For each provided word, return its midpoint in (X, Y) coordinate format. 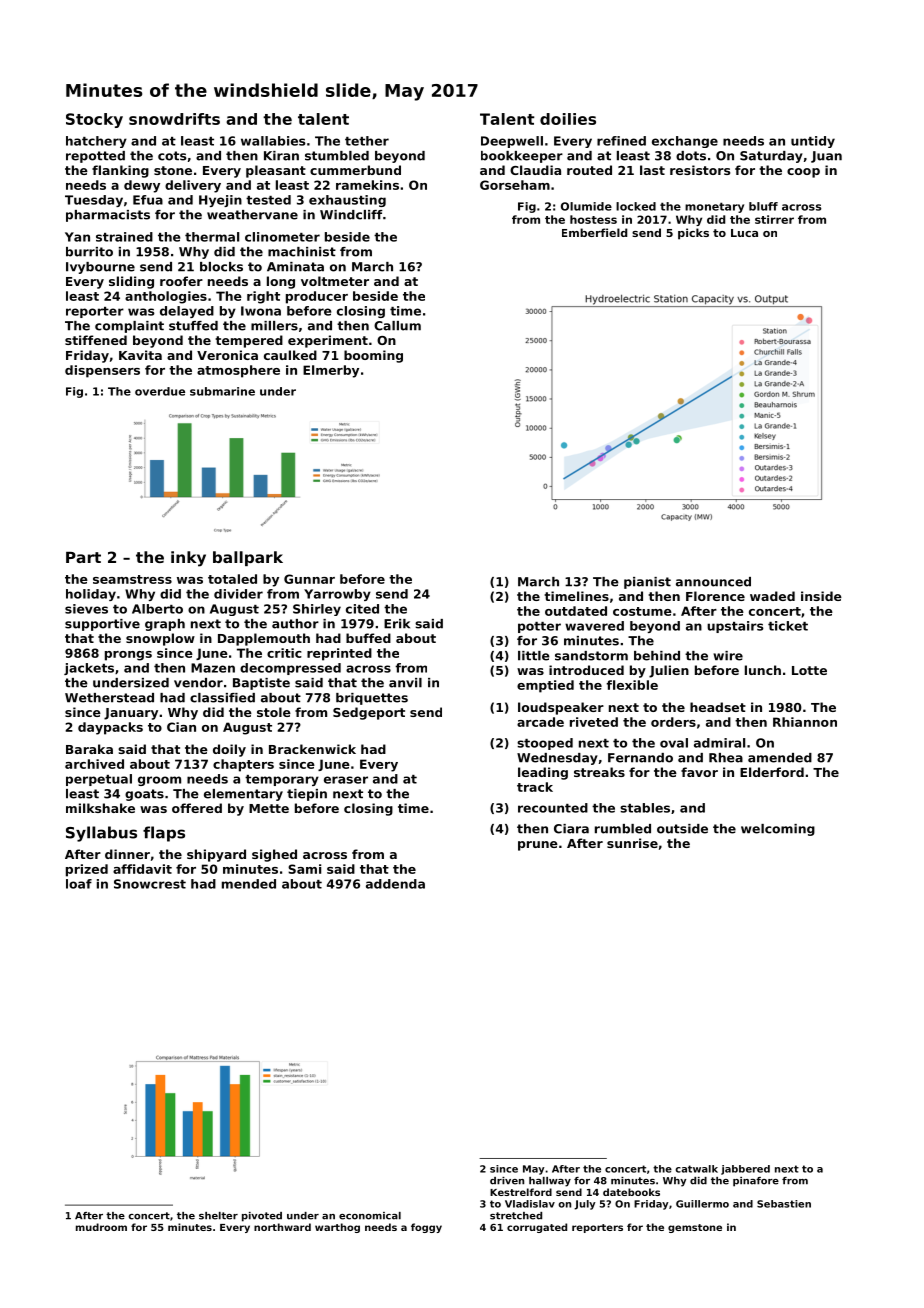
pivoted (262, 1217)
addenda (395, 884)
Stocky (94, 120)
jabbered (745, 1170)
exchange (685, 142)
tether (367, 141)
